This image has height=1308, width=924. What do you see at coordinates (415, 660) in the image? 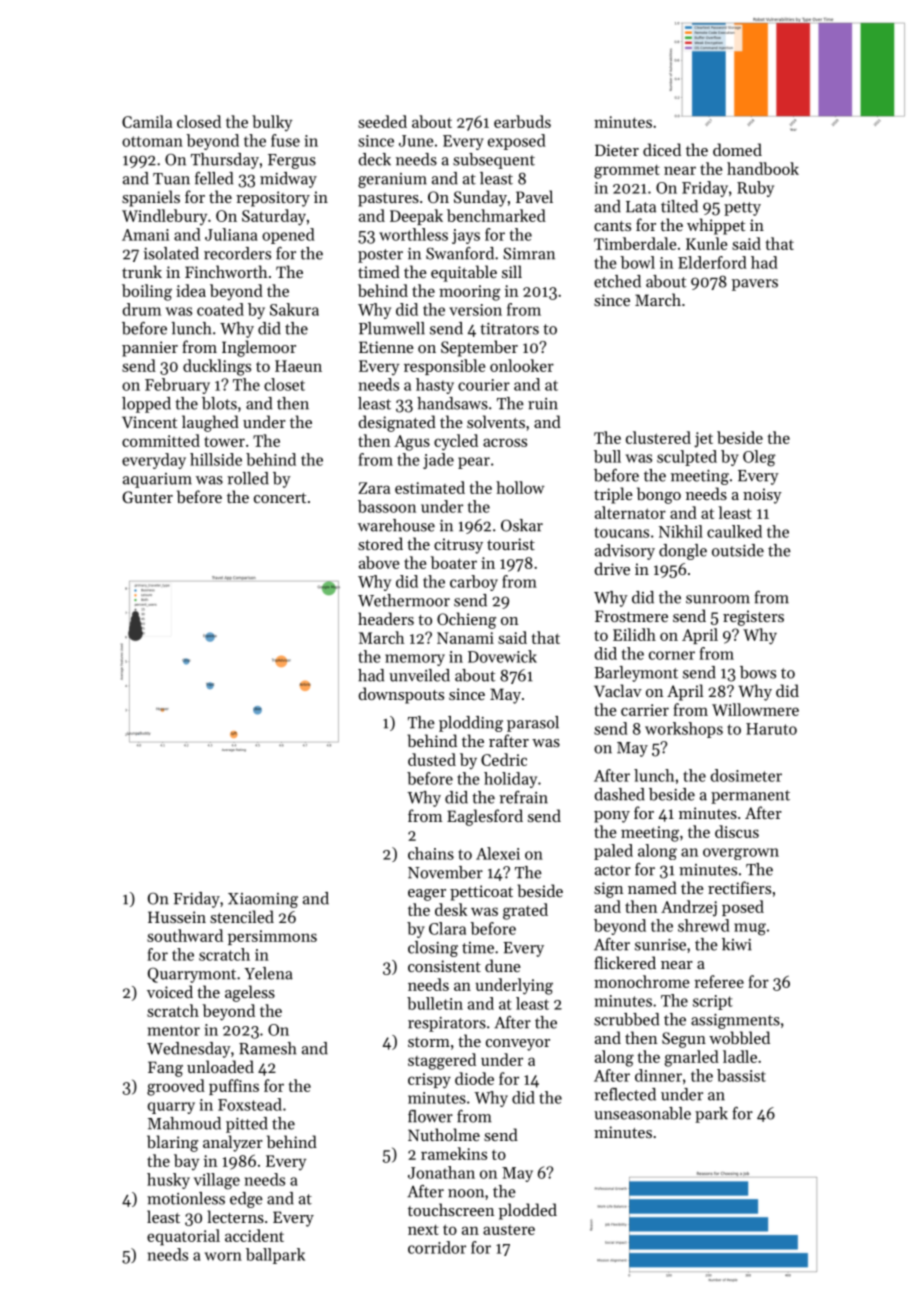
I see `memory` at bounding box center [415, 660].
